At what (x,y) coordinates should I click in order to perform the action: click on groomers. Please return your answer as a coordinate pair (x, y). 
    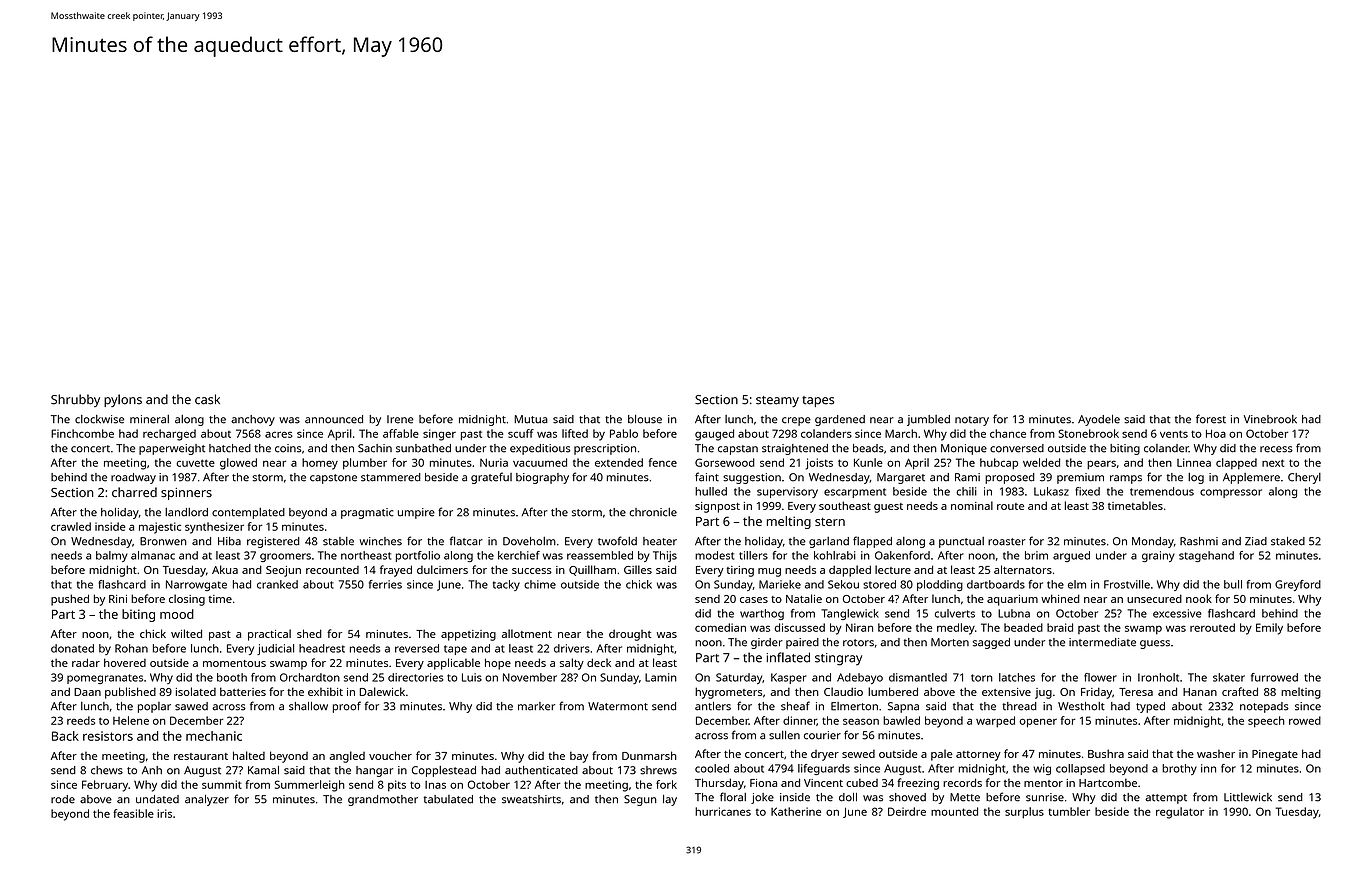
    Looking at the image, I should click on (285, 557).
